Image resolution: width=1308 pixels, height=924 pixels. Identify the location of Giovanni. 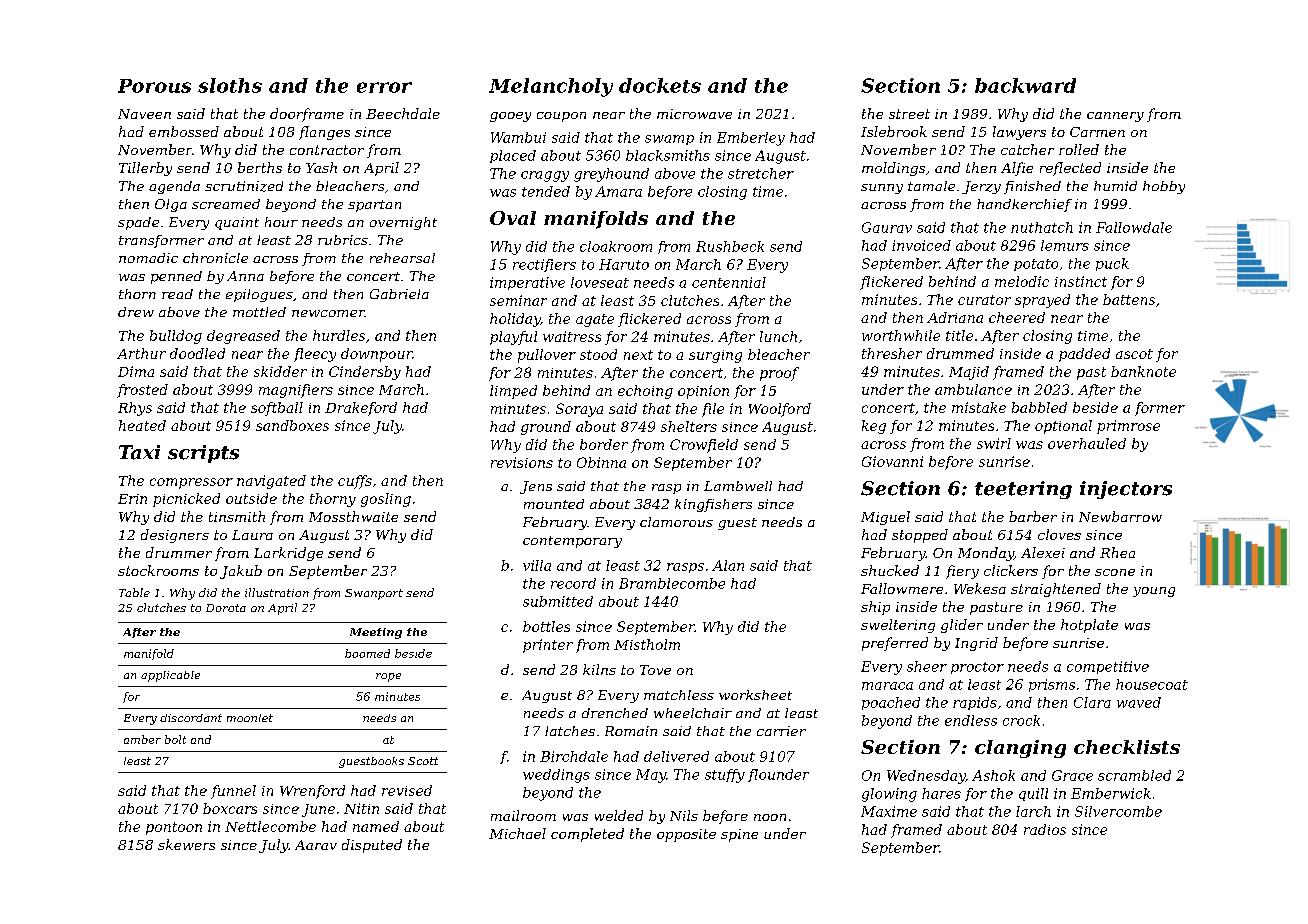
(892, 461).
